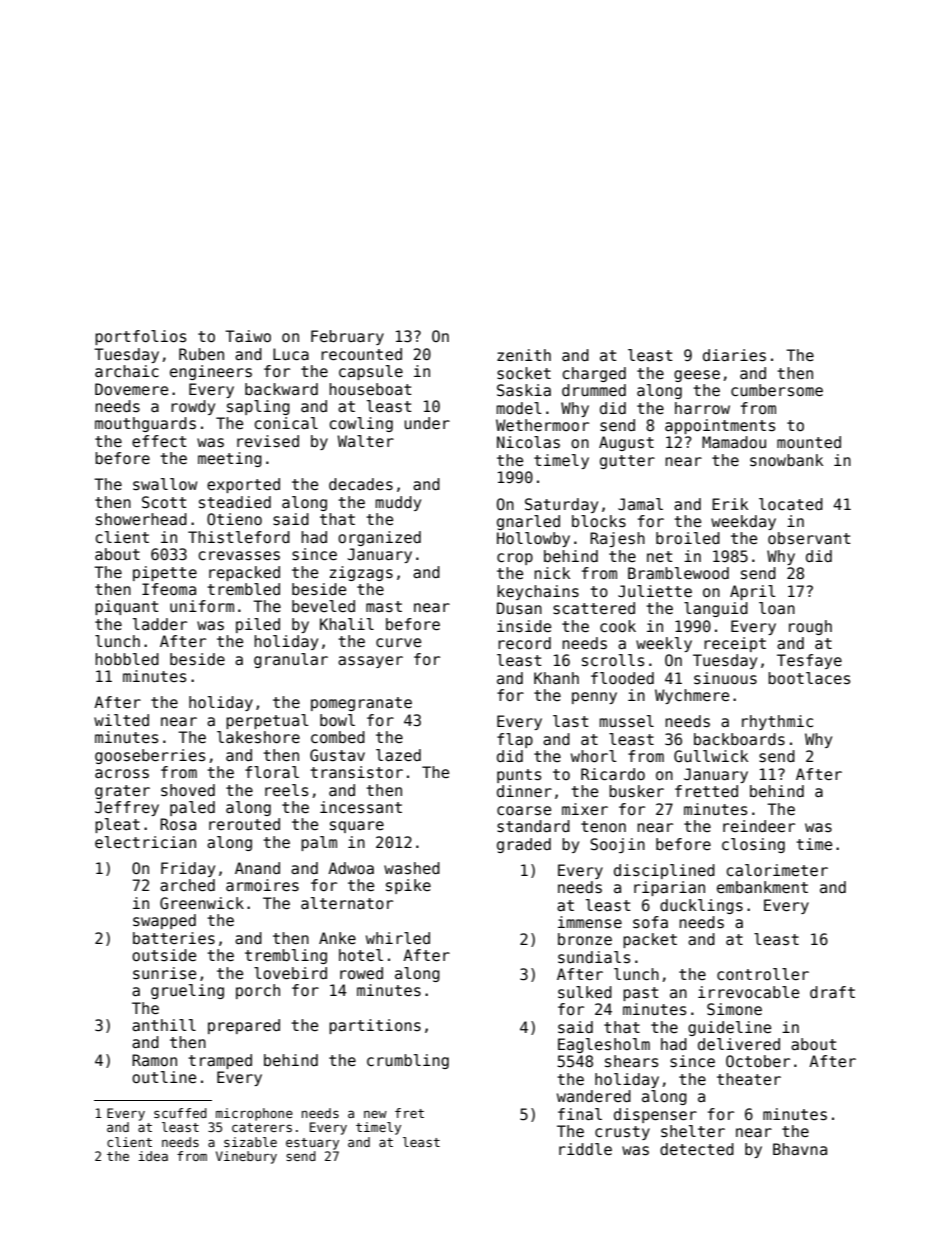 This page has height=1233, width=952. Describe the element at coordinates (524, 643) in the page. I see `record` at that location.
